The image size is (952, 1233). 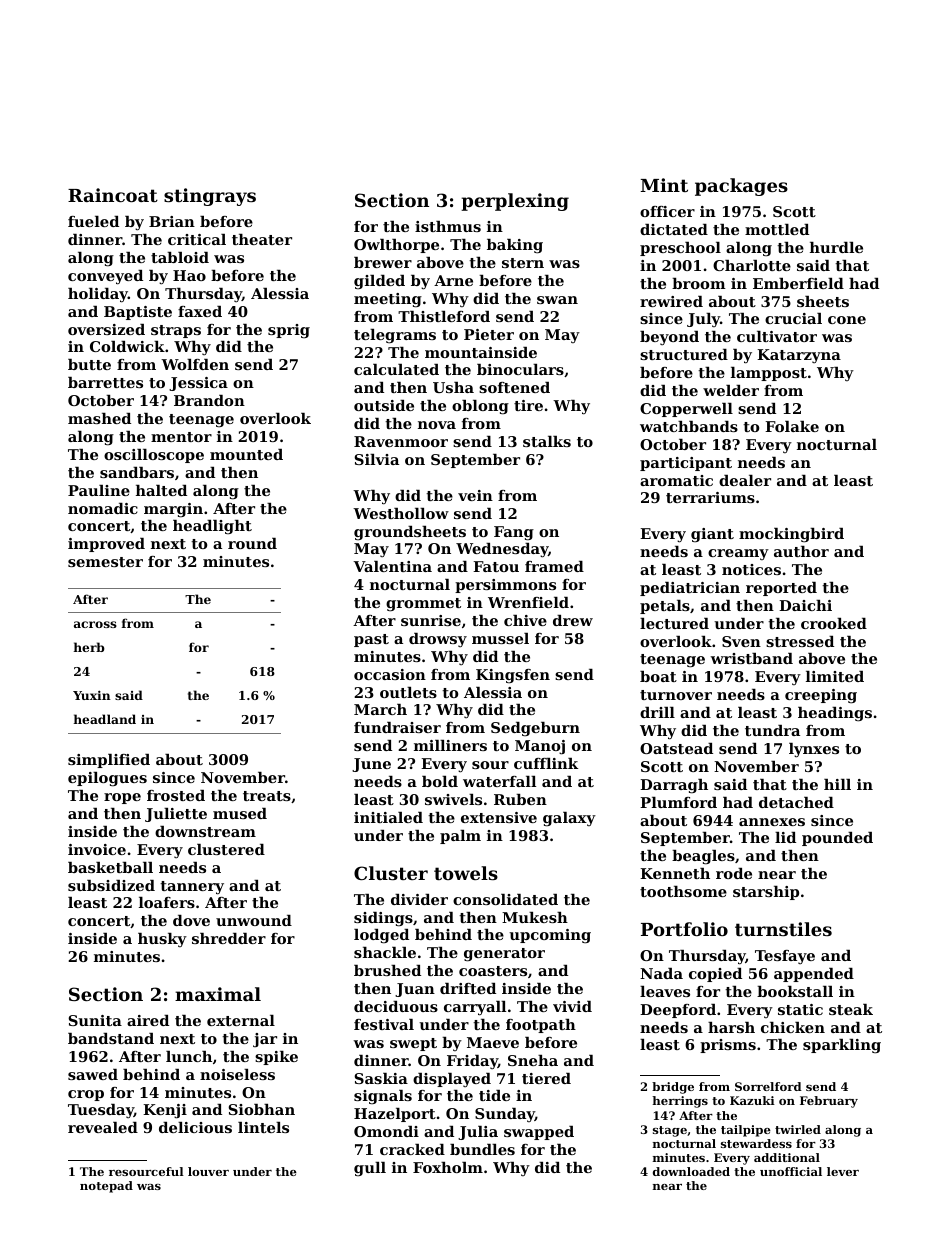 What do you see at coordinates (842, 1046) in the screenshot?
I see `sparkling` at bounding box center [842, 1046].
